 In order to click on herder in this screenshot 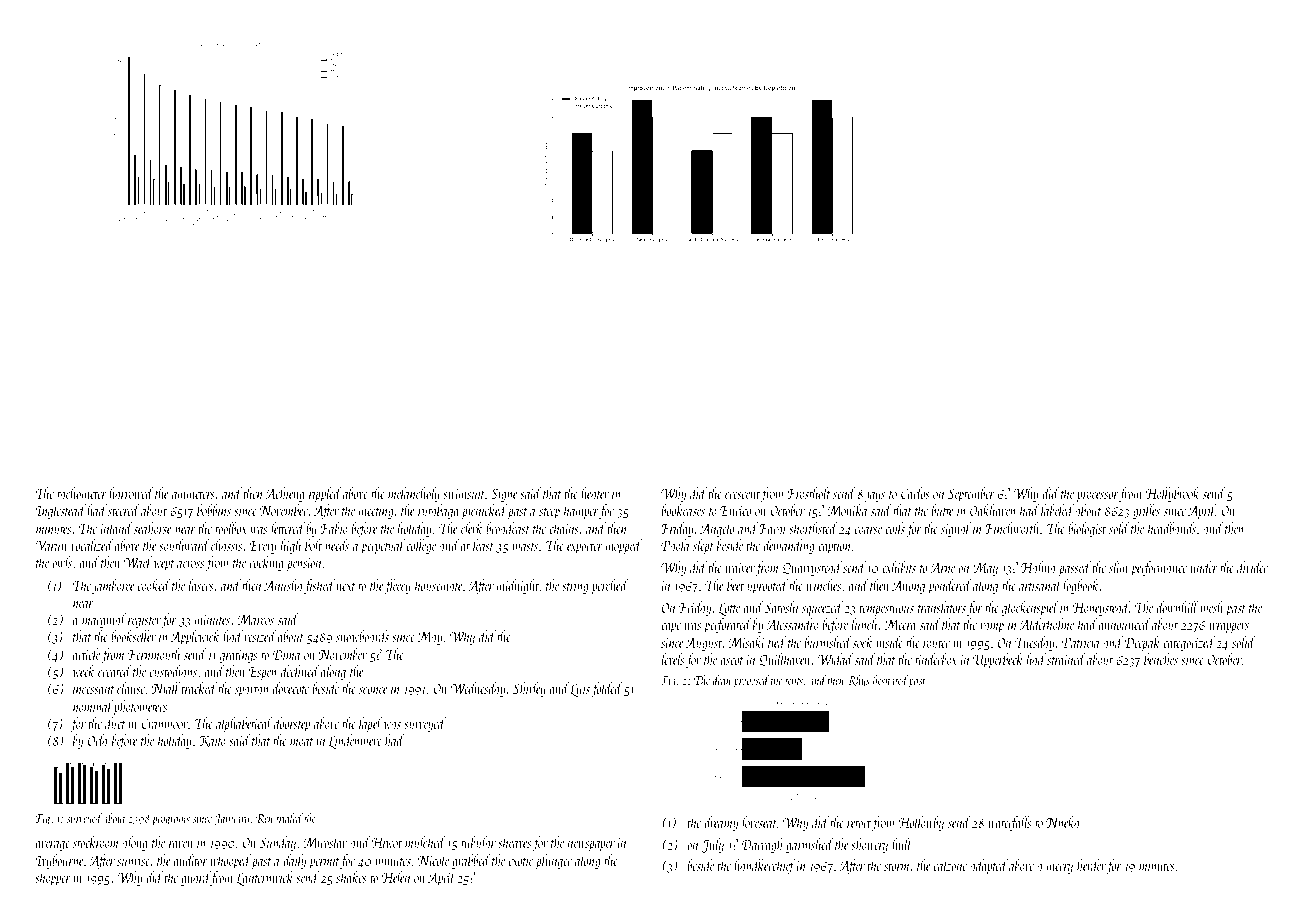, I will do `click(1091, 865)`.
